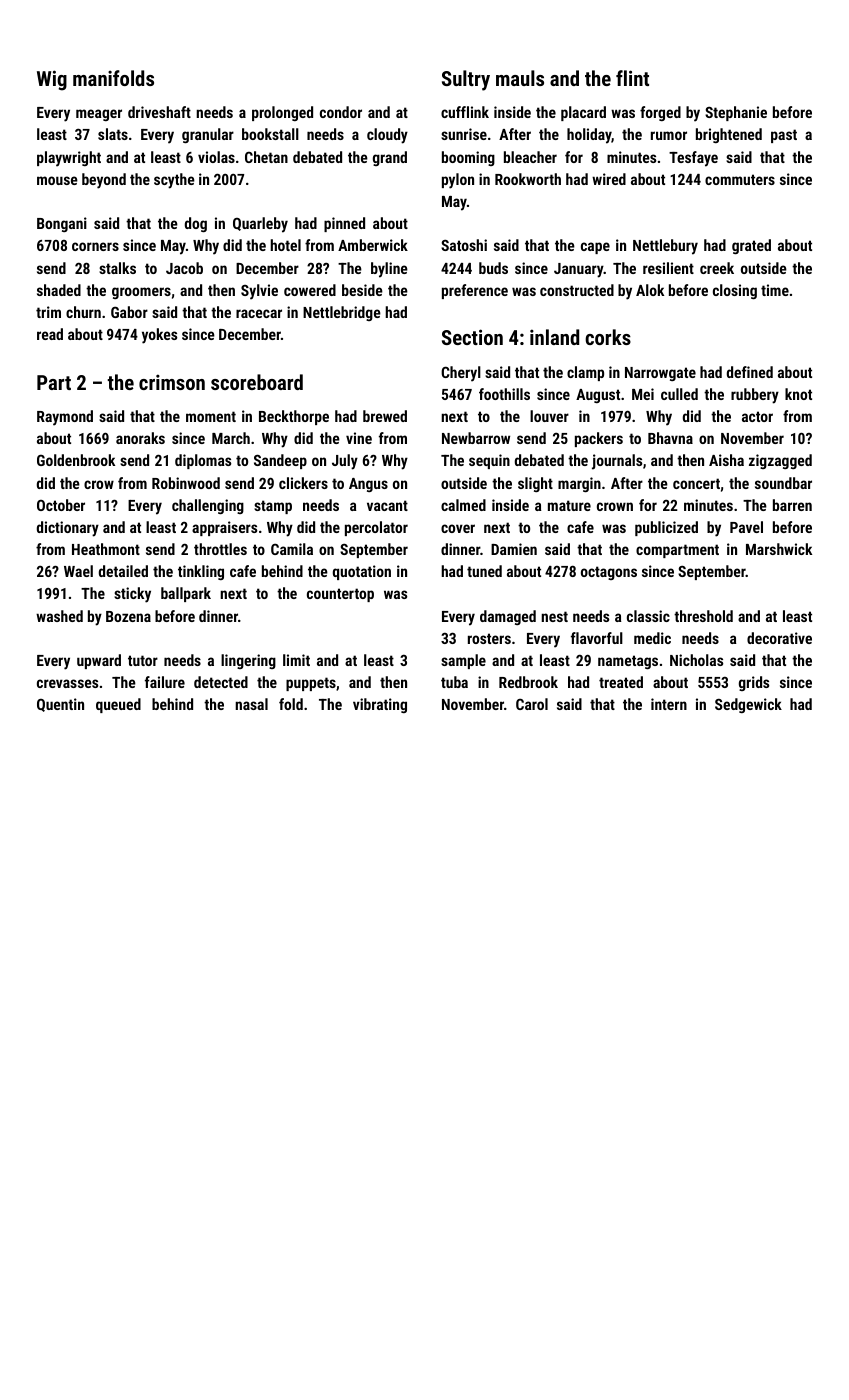 The width and height of the screenshot is (849, 1400). What do you see at coordinates (569, 505) in the screenshot?
I see `mature` at bounding box center [569, 505].
